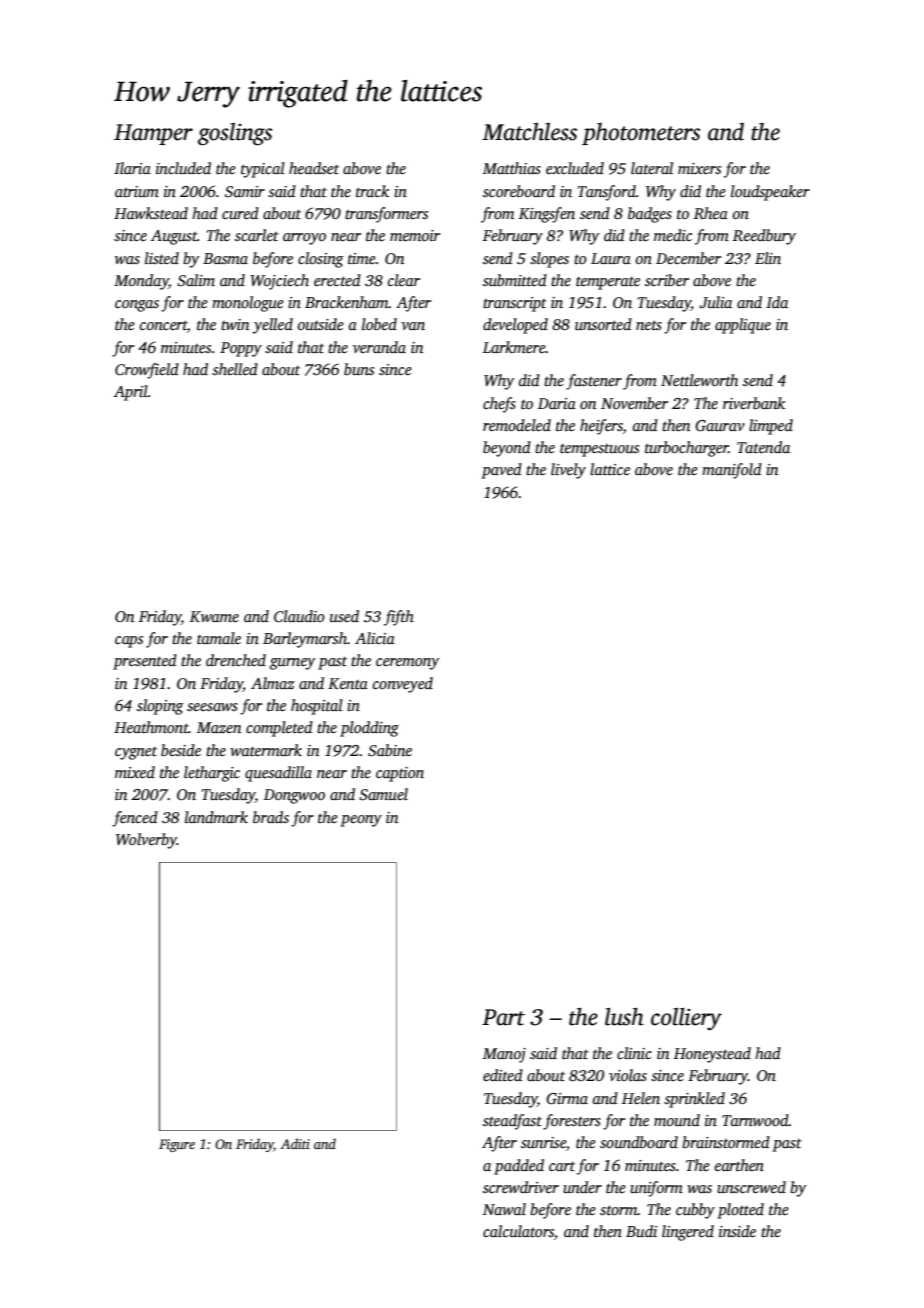  What do you see at coordinates (732, 471) in the image?
I see `manifold` at bounding box center [732, 471].
